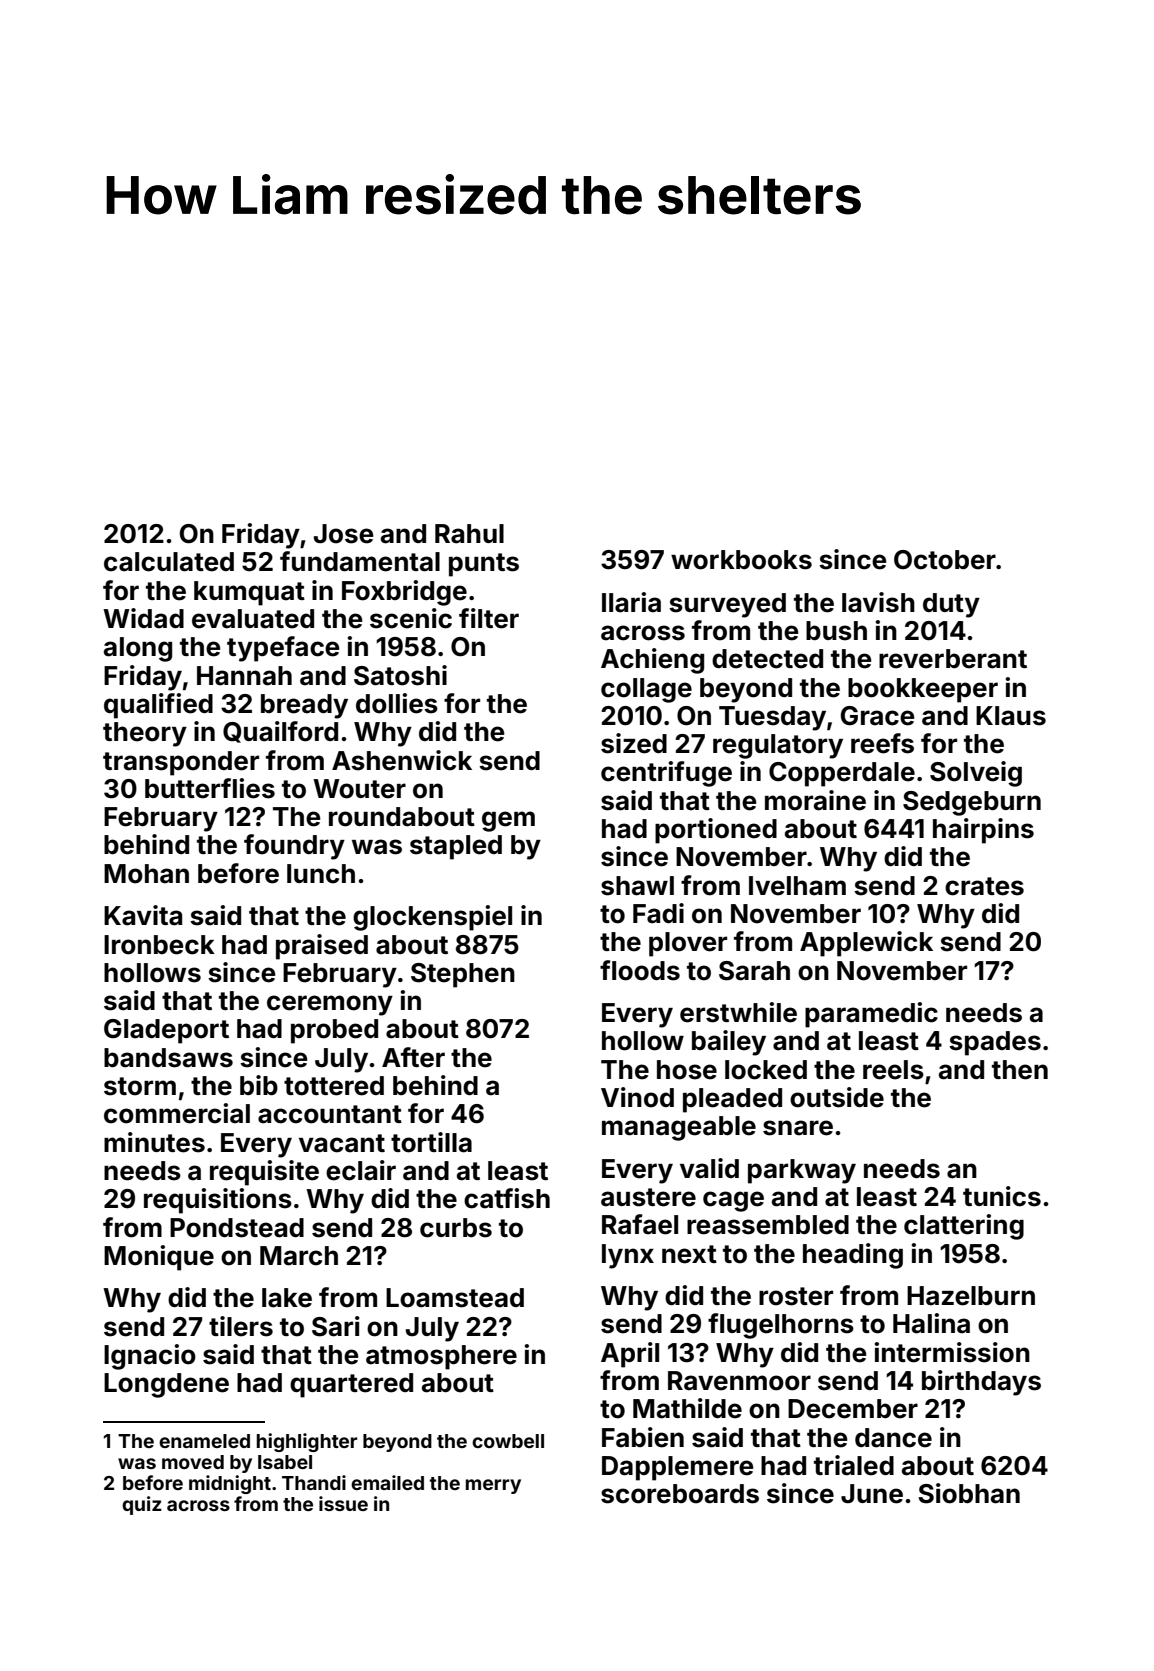  Describe the element at coordinates (508, 821) in the screenshot. I see `gem` at that location.
